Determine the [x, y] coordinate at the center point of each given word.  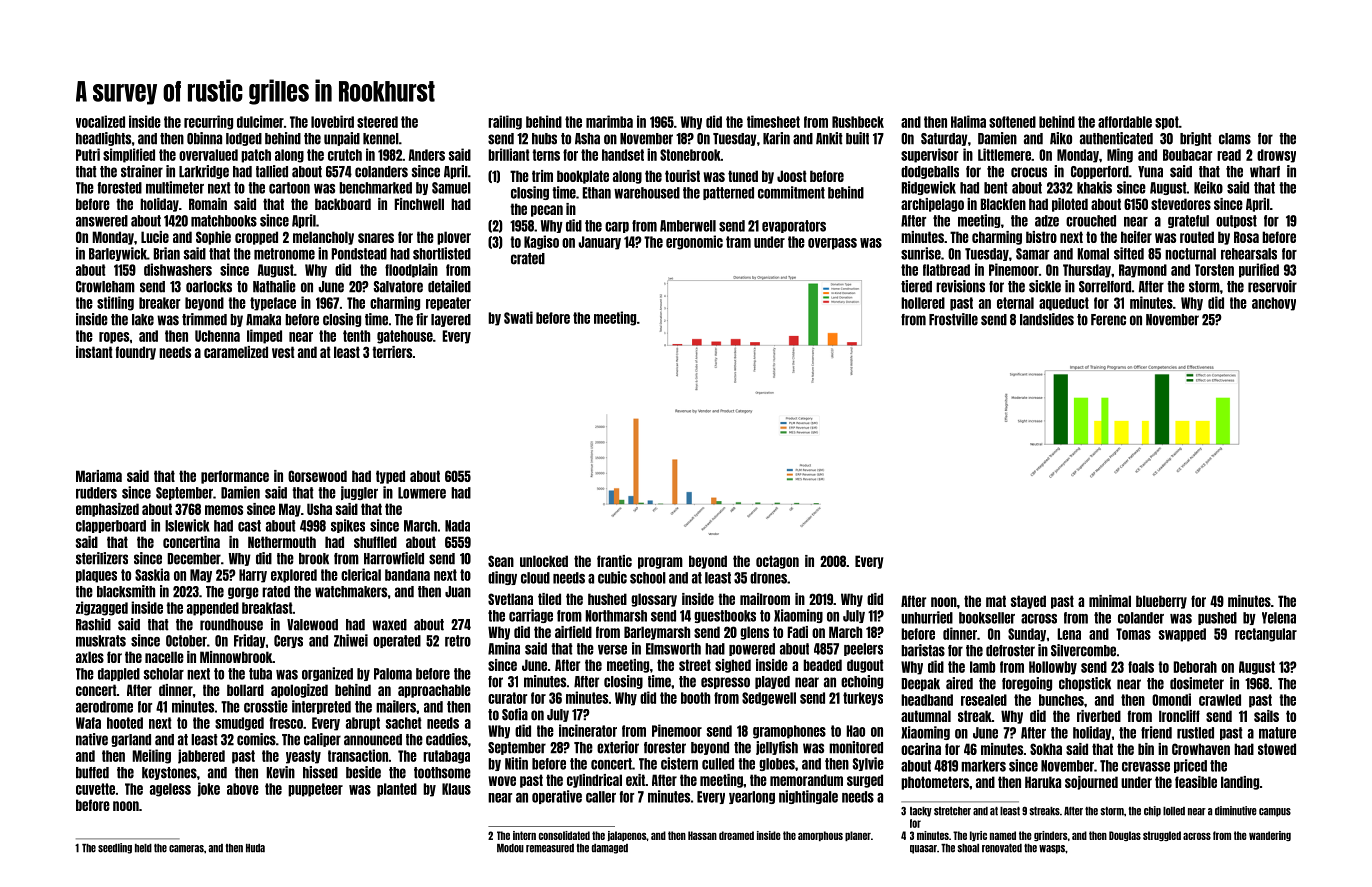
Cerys [288, 641]
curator [507, 698]
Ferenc [1108, 320]
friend [1156, 732]
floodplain [411, 270]
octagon [777, 562]
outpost [1236, 221]
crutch [345, 155]
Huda [255, 848]
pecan [547, 211]
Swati [518, 317]
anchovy [1274, 304]
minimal [1110, 601]
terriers [392, 352]
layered [451, 320]
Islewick [187, 525]
